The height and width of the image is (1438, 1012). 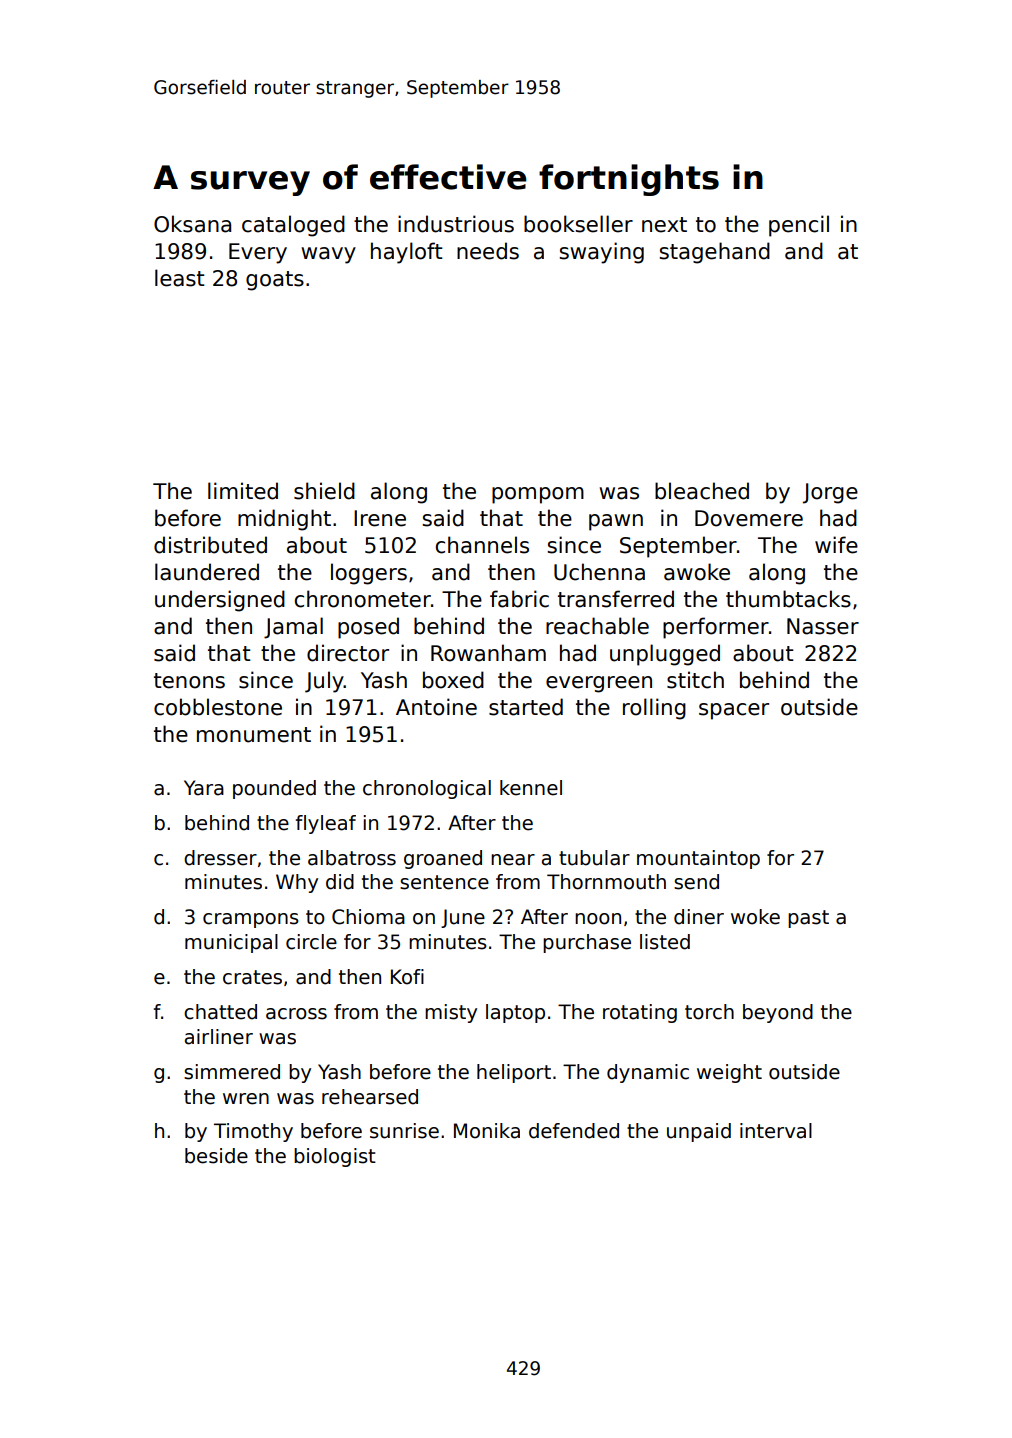 What do you see at coordinates (275, 281) in the image?
I see `goats` at bounding box center [275, 281].
